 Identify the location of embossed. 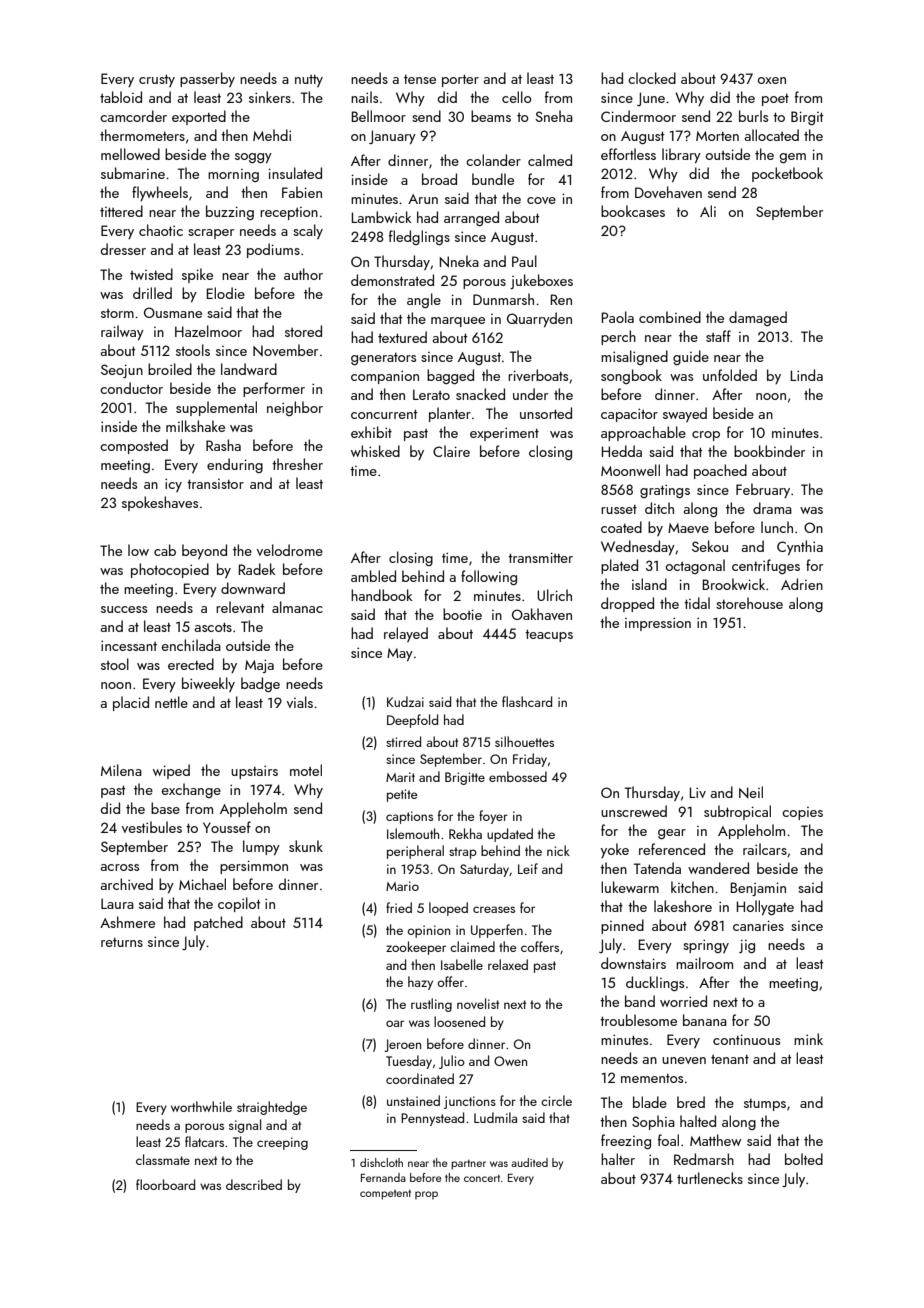
(518, 776).
